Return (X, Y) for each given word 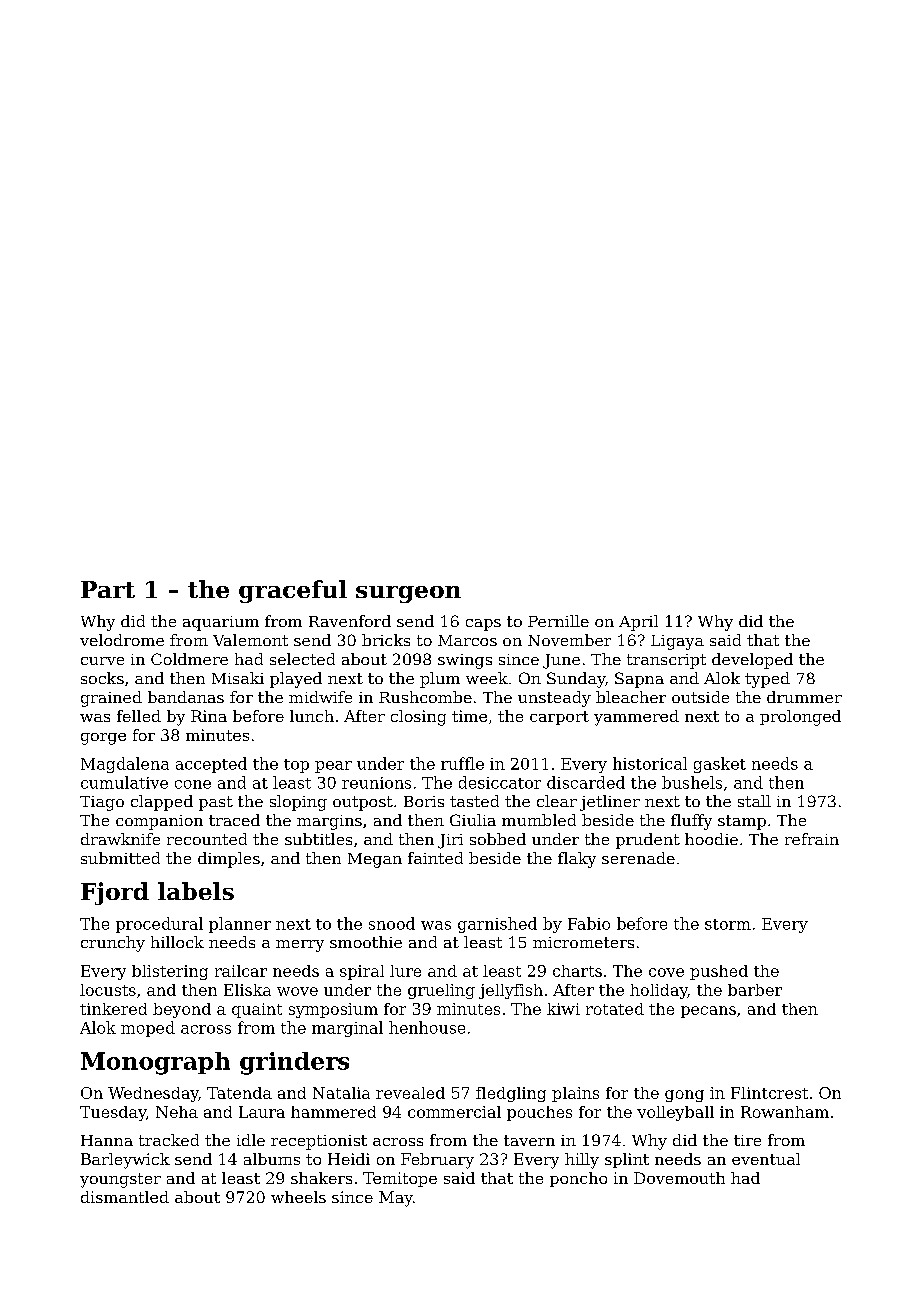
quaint (257, 1010)
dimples (229, 860)
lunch (312, 716)
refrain (812, 839)
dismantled (125, 1197)
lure (405, 971)
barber (755, 990)
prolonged (800, 718)
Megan (375, 860)
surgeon (408, 594)
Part (108, 589)
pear (333, 767)
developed (752, 661)
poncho (578, 1179)
